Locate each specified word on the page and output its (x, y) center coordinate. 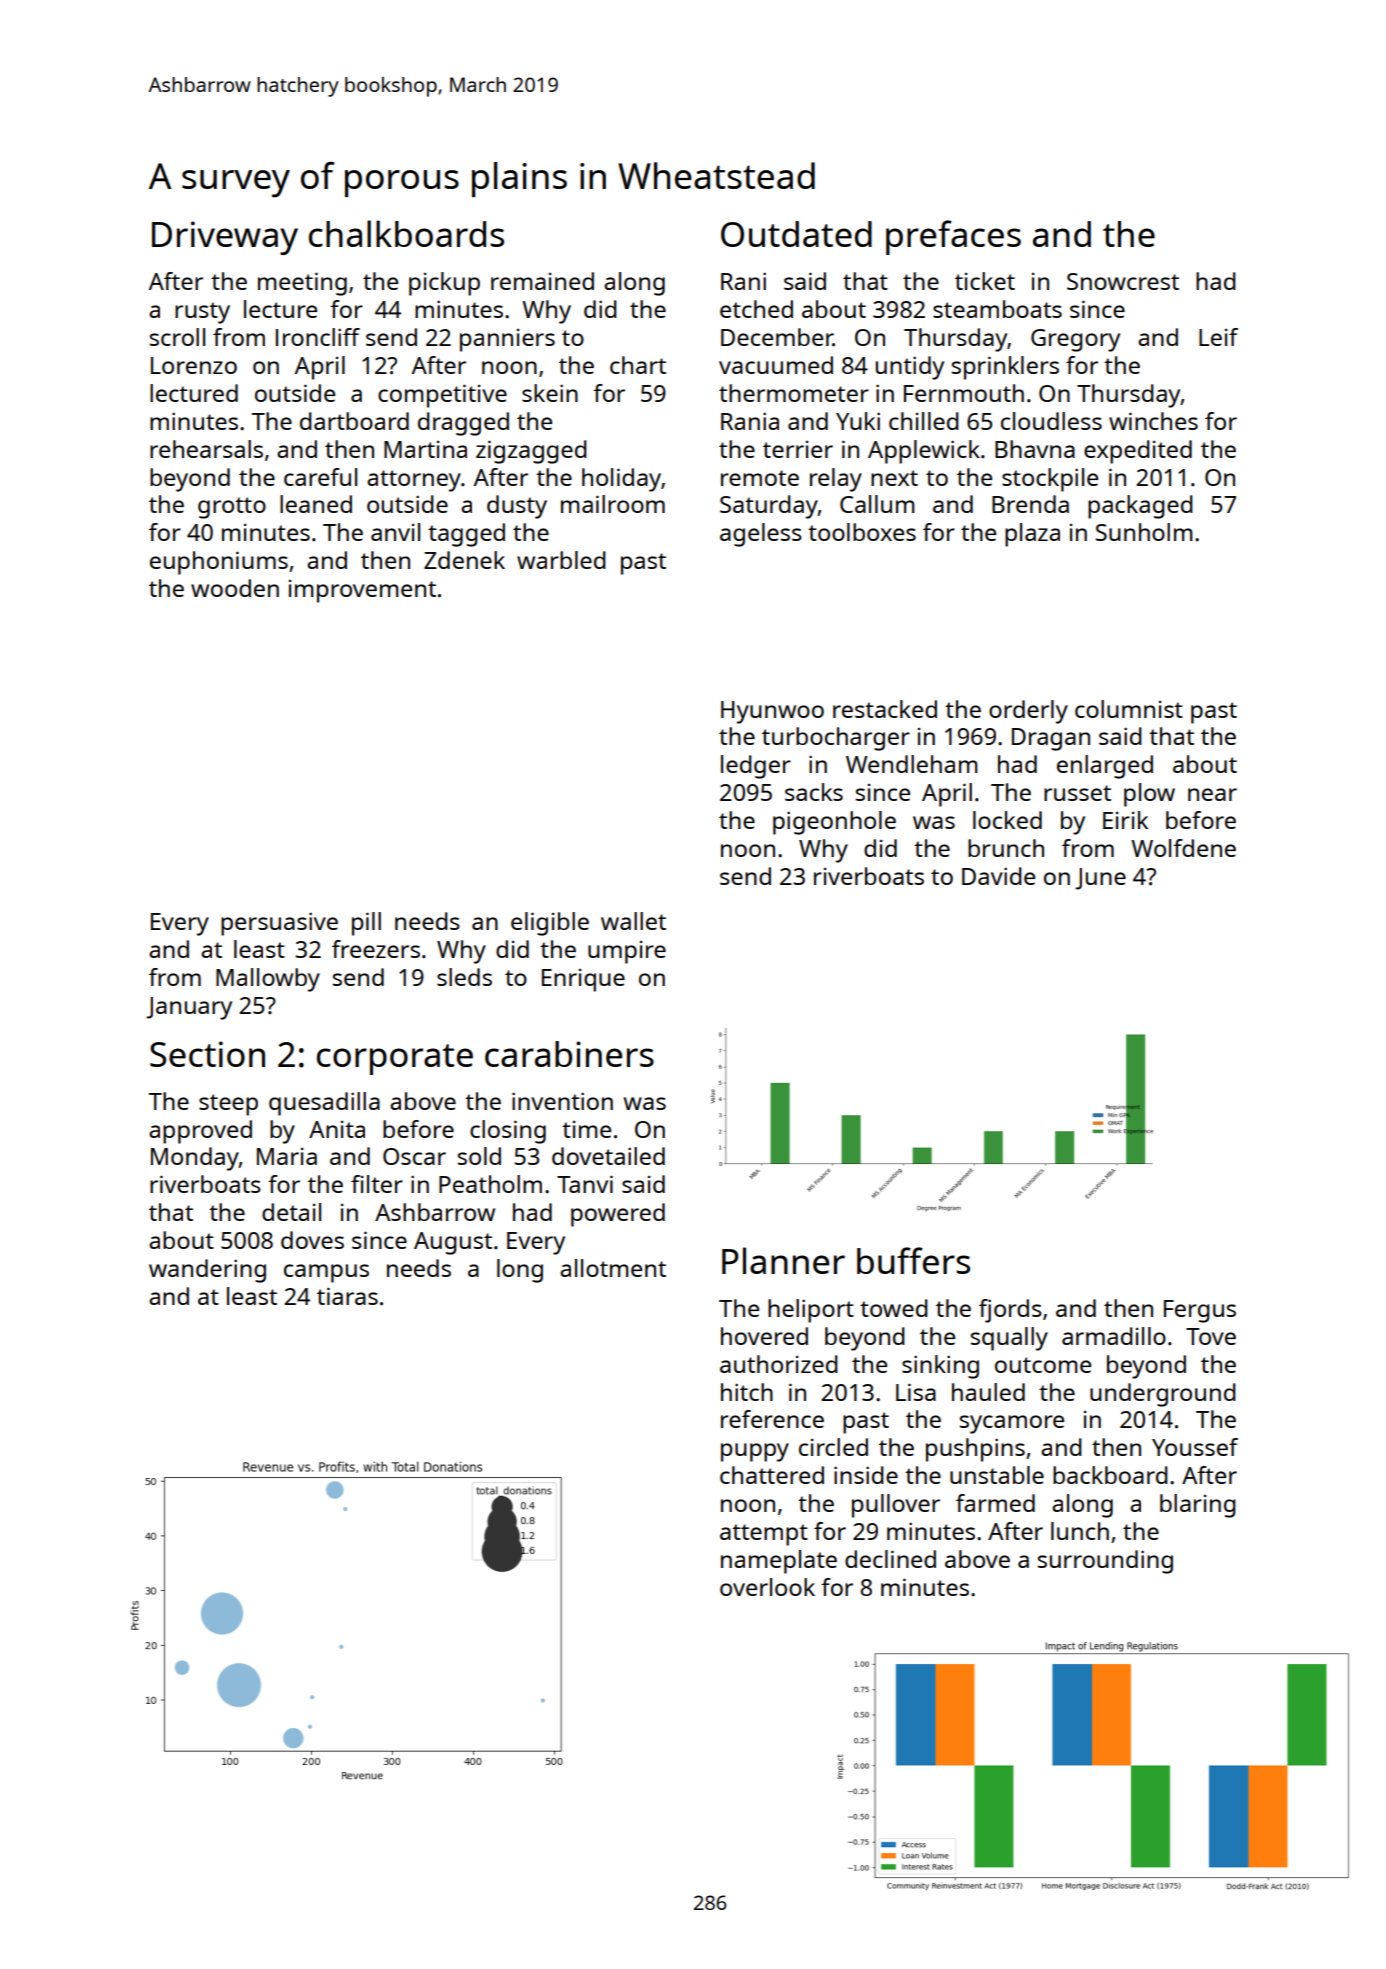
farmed (995, 1503)
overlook (767, 1587)
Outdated (796, 234)
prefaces (953, 237)
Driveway (225, 238)
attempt (764, 1535)
